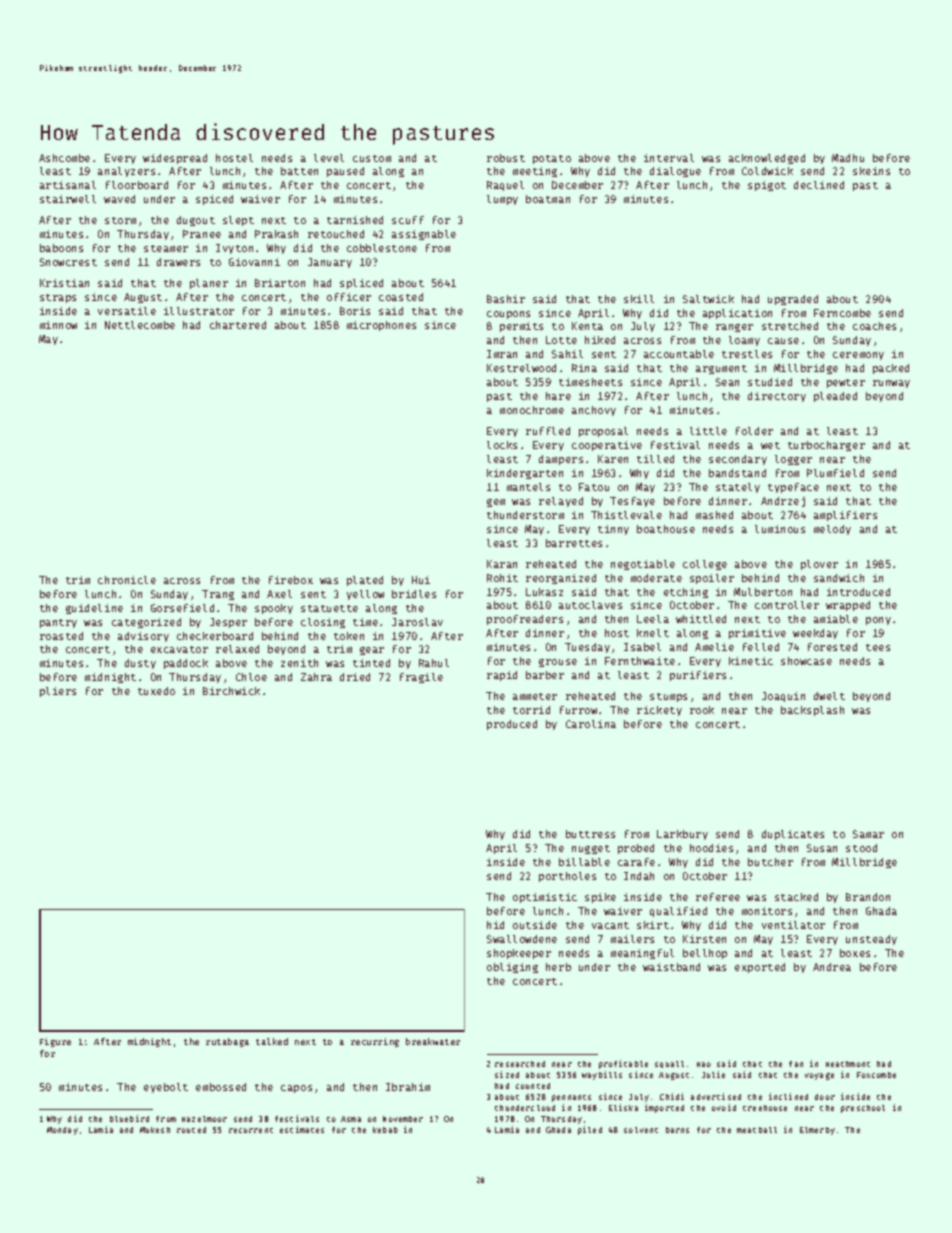 Image resolution: width=952 pixels, height=1233 pixels. What do you see at coordinates (590, 834) in the screenshot?
I see `buttress` at bounding box center [590, 834].
